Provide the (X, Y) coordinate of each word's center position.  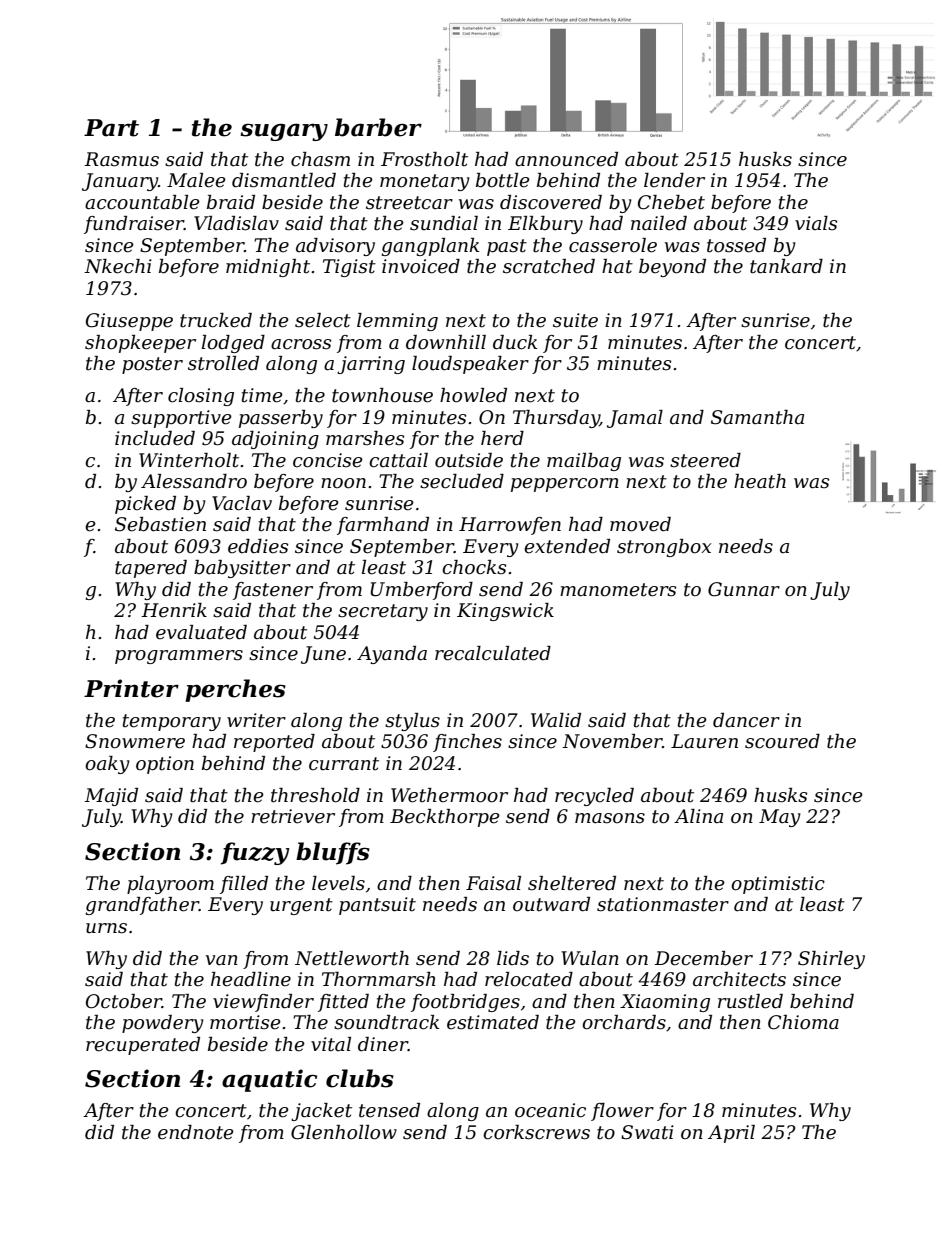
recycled (594, 797)
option (165, 765)
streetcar (409, 203)
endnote (196, 1132)
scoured (782, 741)
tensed (389, 1110)
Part (111, 128)
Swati (647, 1132)
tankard (786, 266)
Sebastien (160, 524)
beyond (672, 268)
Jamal (635, 419)
